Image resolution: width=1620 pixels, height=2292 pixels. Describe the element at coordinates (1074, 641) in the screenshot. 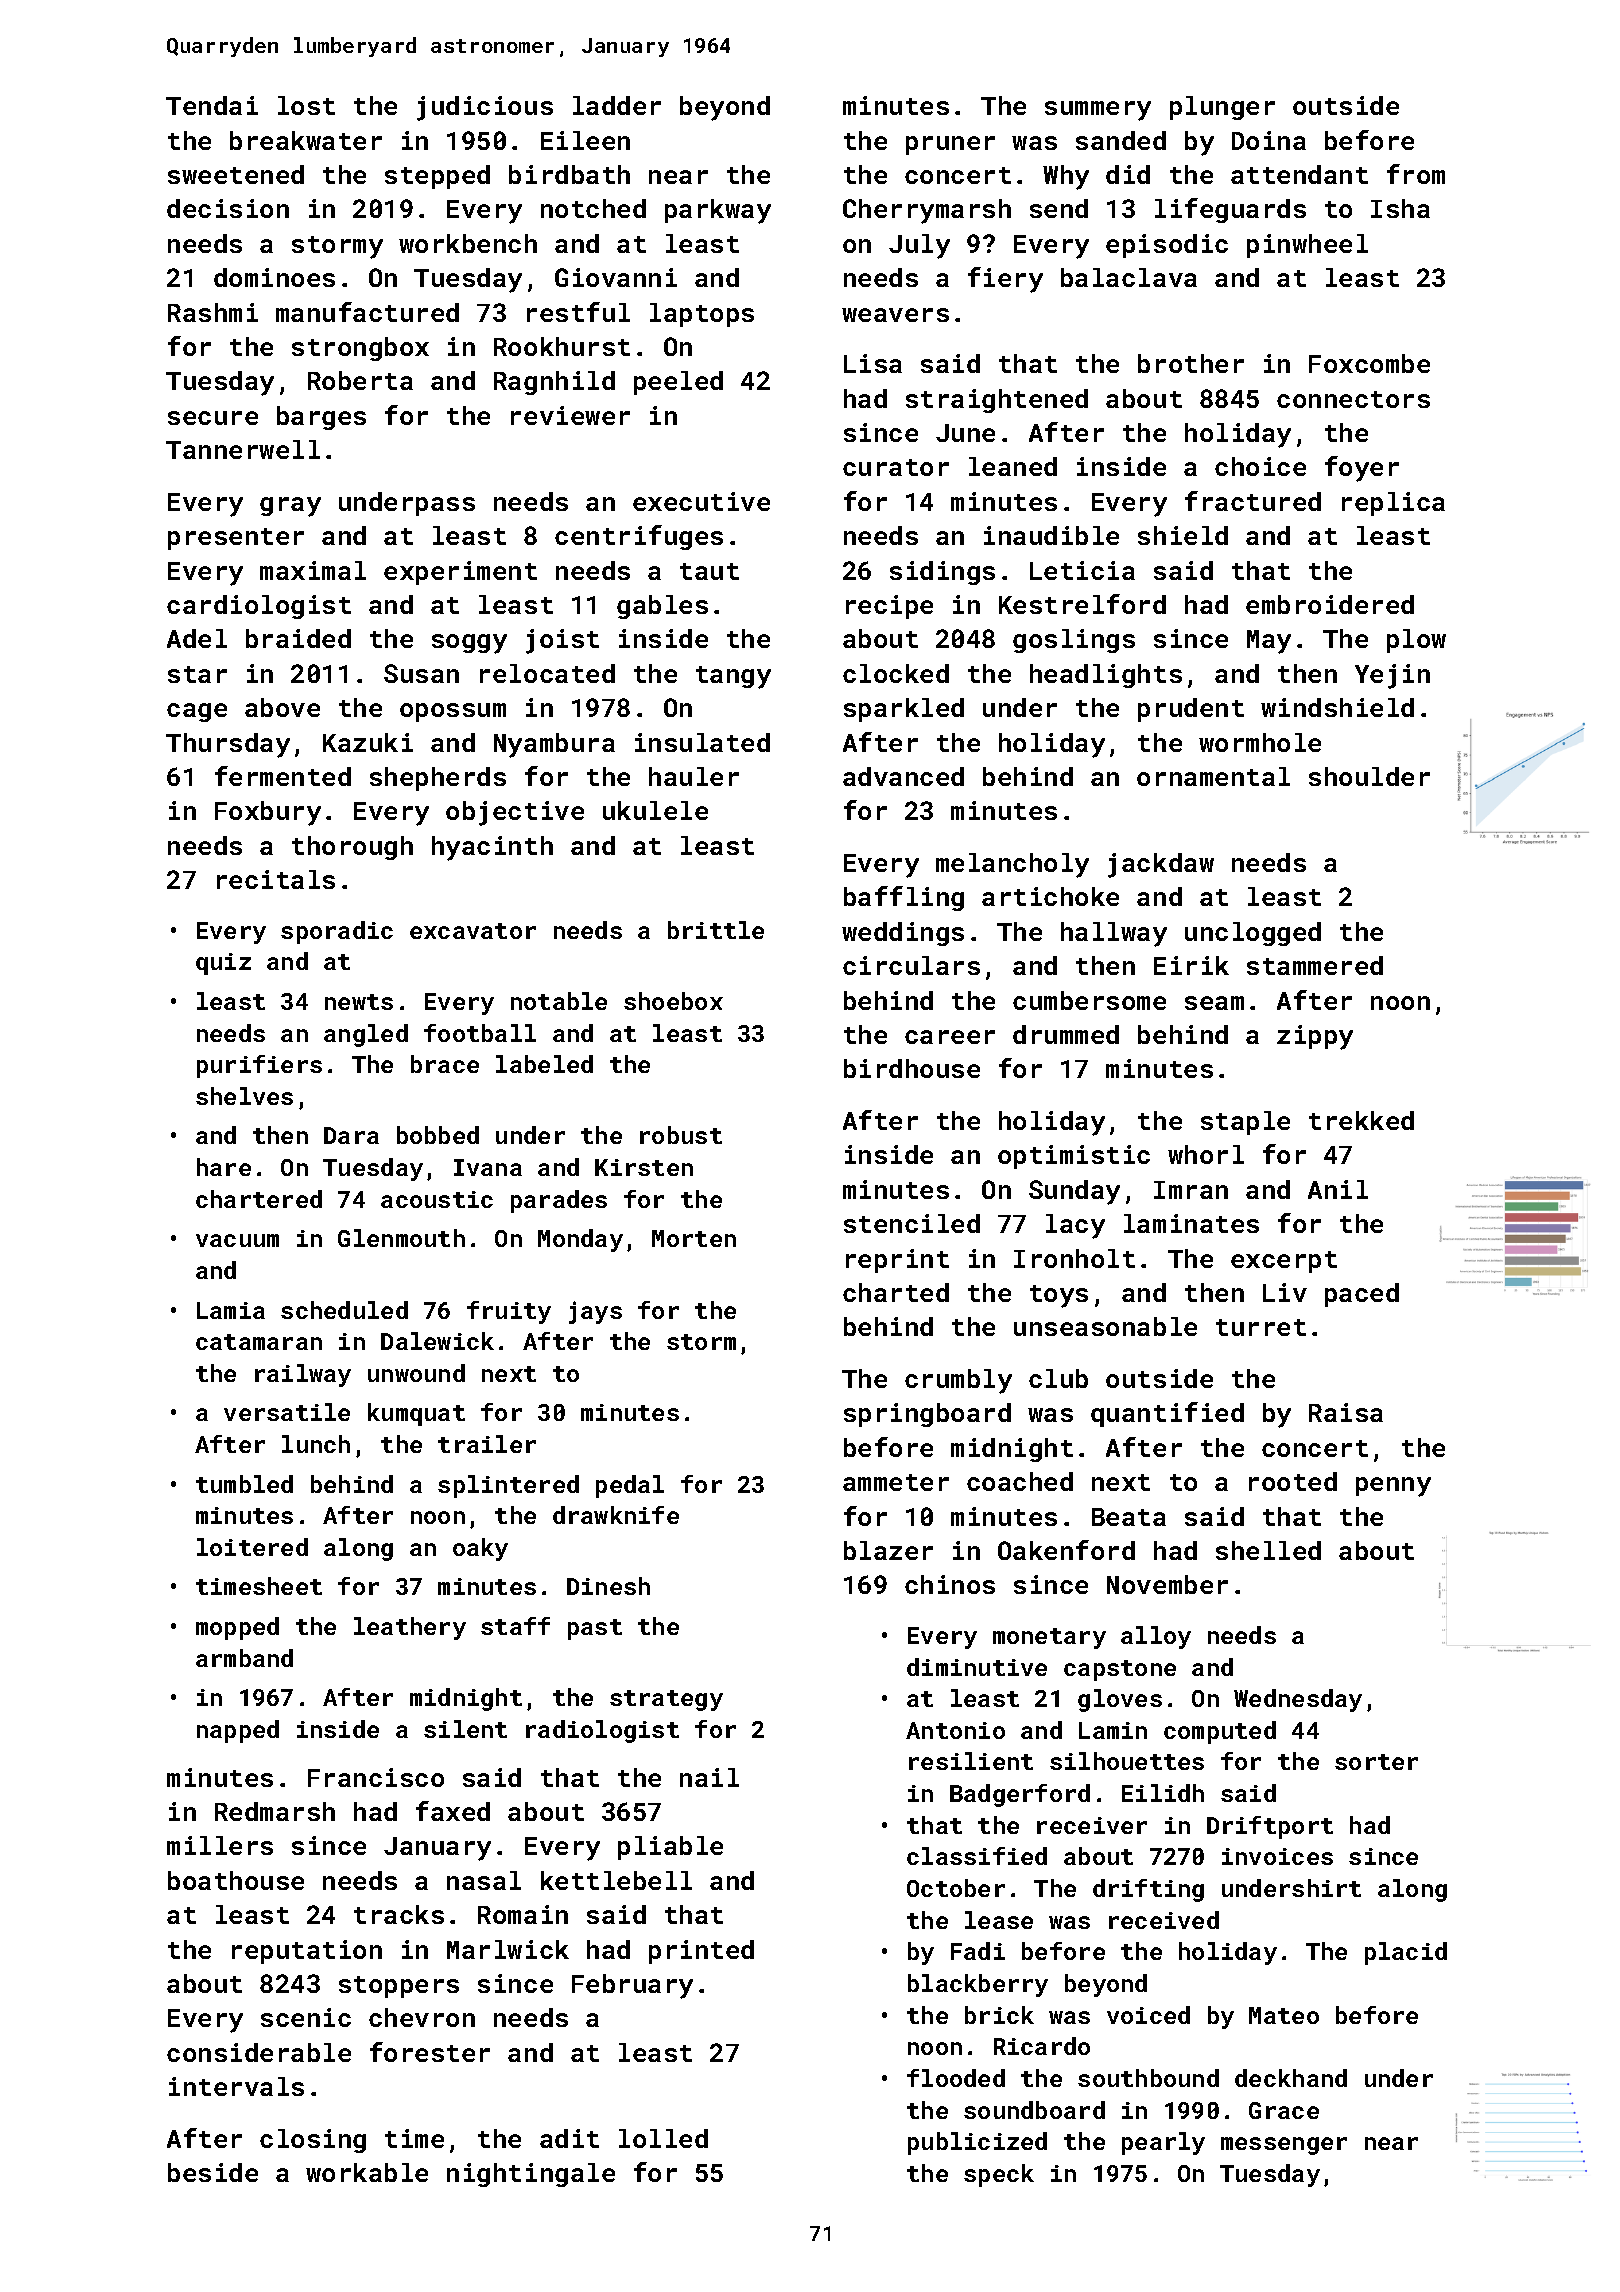

I see `goslings` at that location.
